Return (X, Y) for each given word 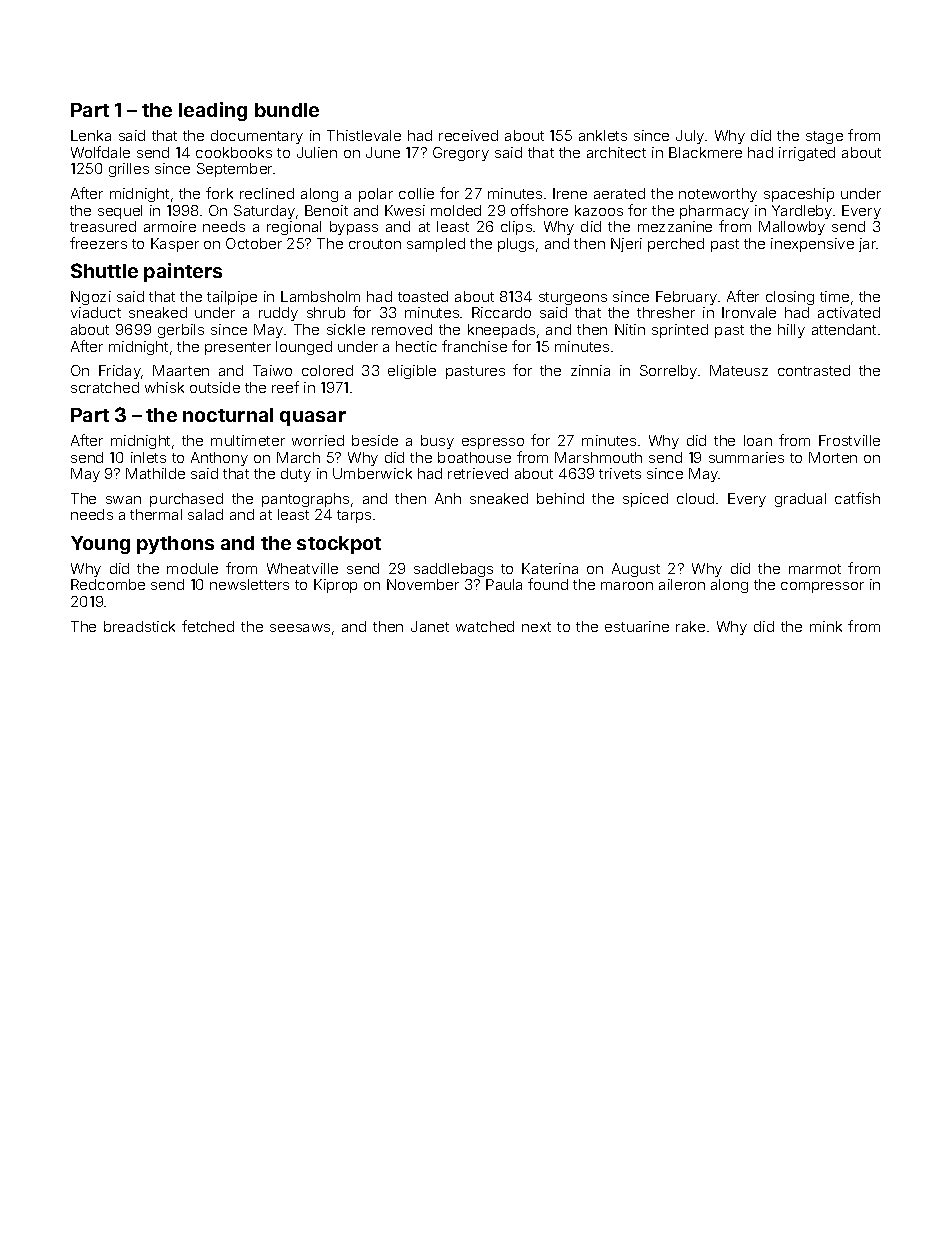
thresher (666, 312)
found (548, 584)
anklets (603, 135)
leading (213, 111)
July (690, 137)
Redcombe (108, 584)
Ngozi (91, 298)
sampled (436, 245)
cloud (695, 498)
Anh (448, 498)
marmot (815, 569)
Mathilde (155, 473)
